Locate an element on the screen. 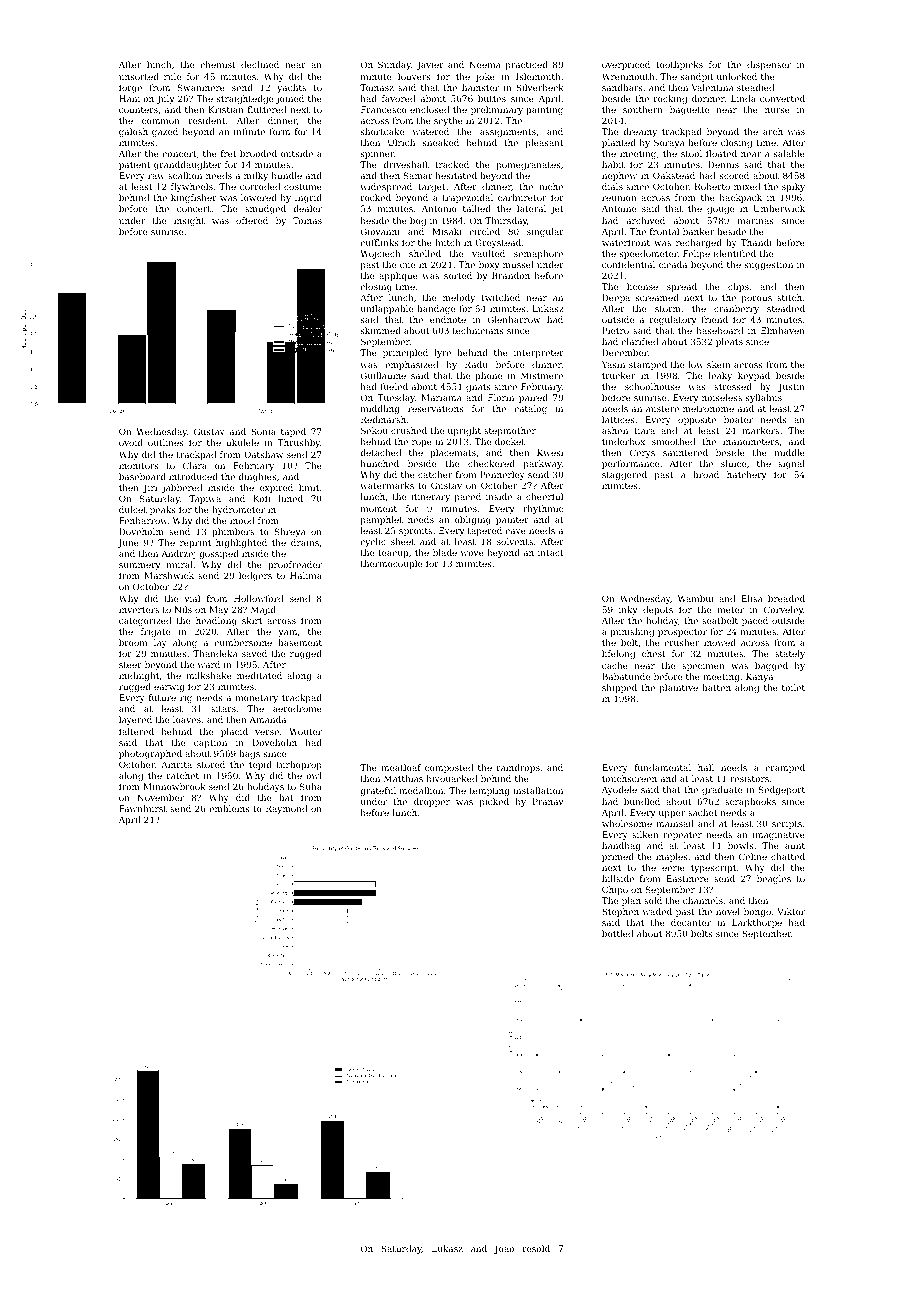 Image resolution: width=924 pixels, height=1308 pixels. scrapbooks is located at coordinates (750, 802).
